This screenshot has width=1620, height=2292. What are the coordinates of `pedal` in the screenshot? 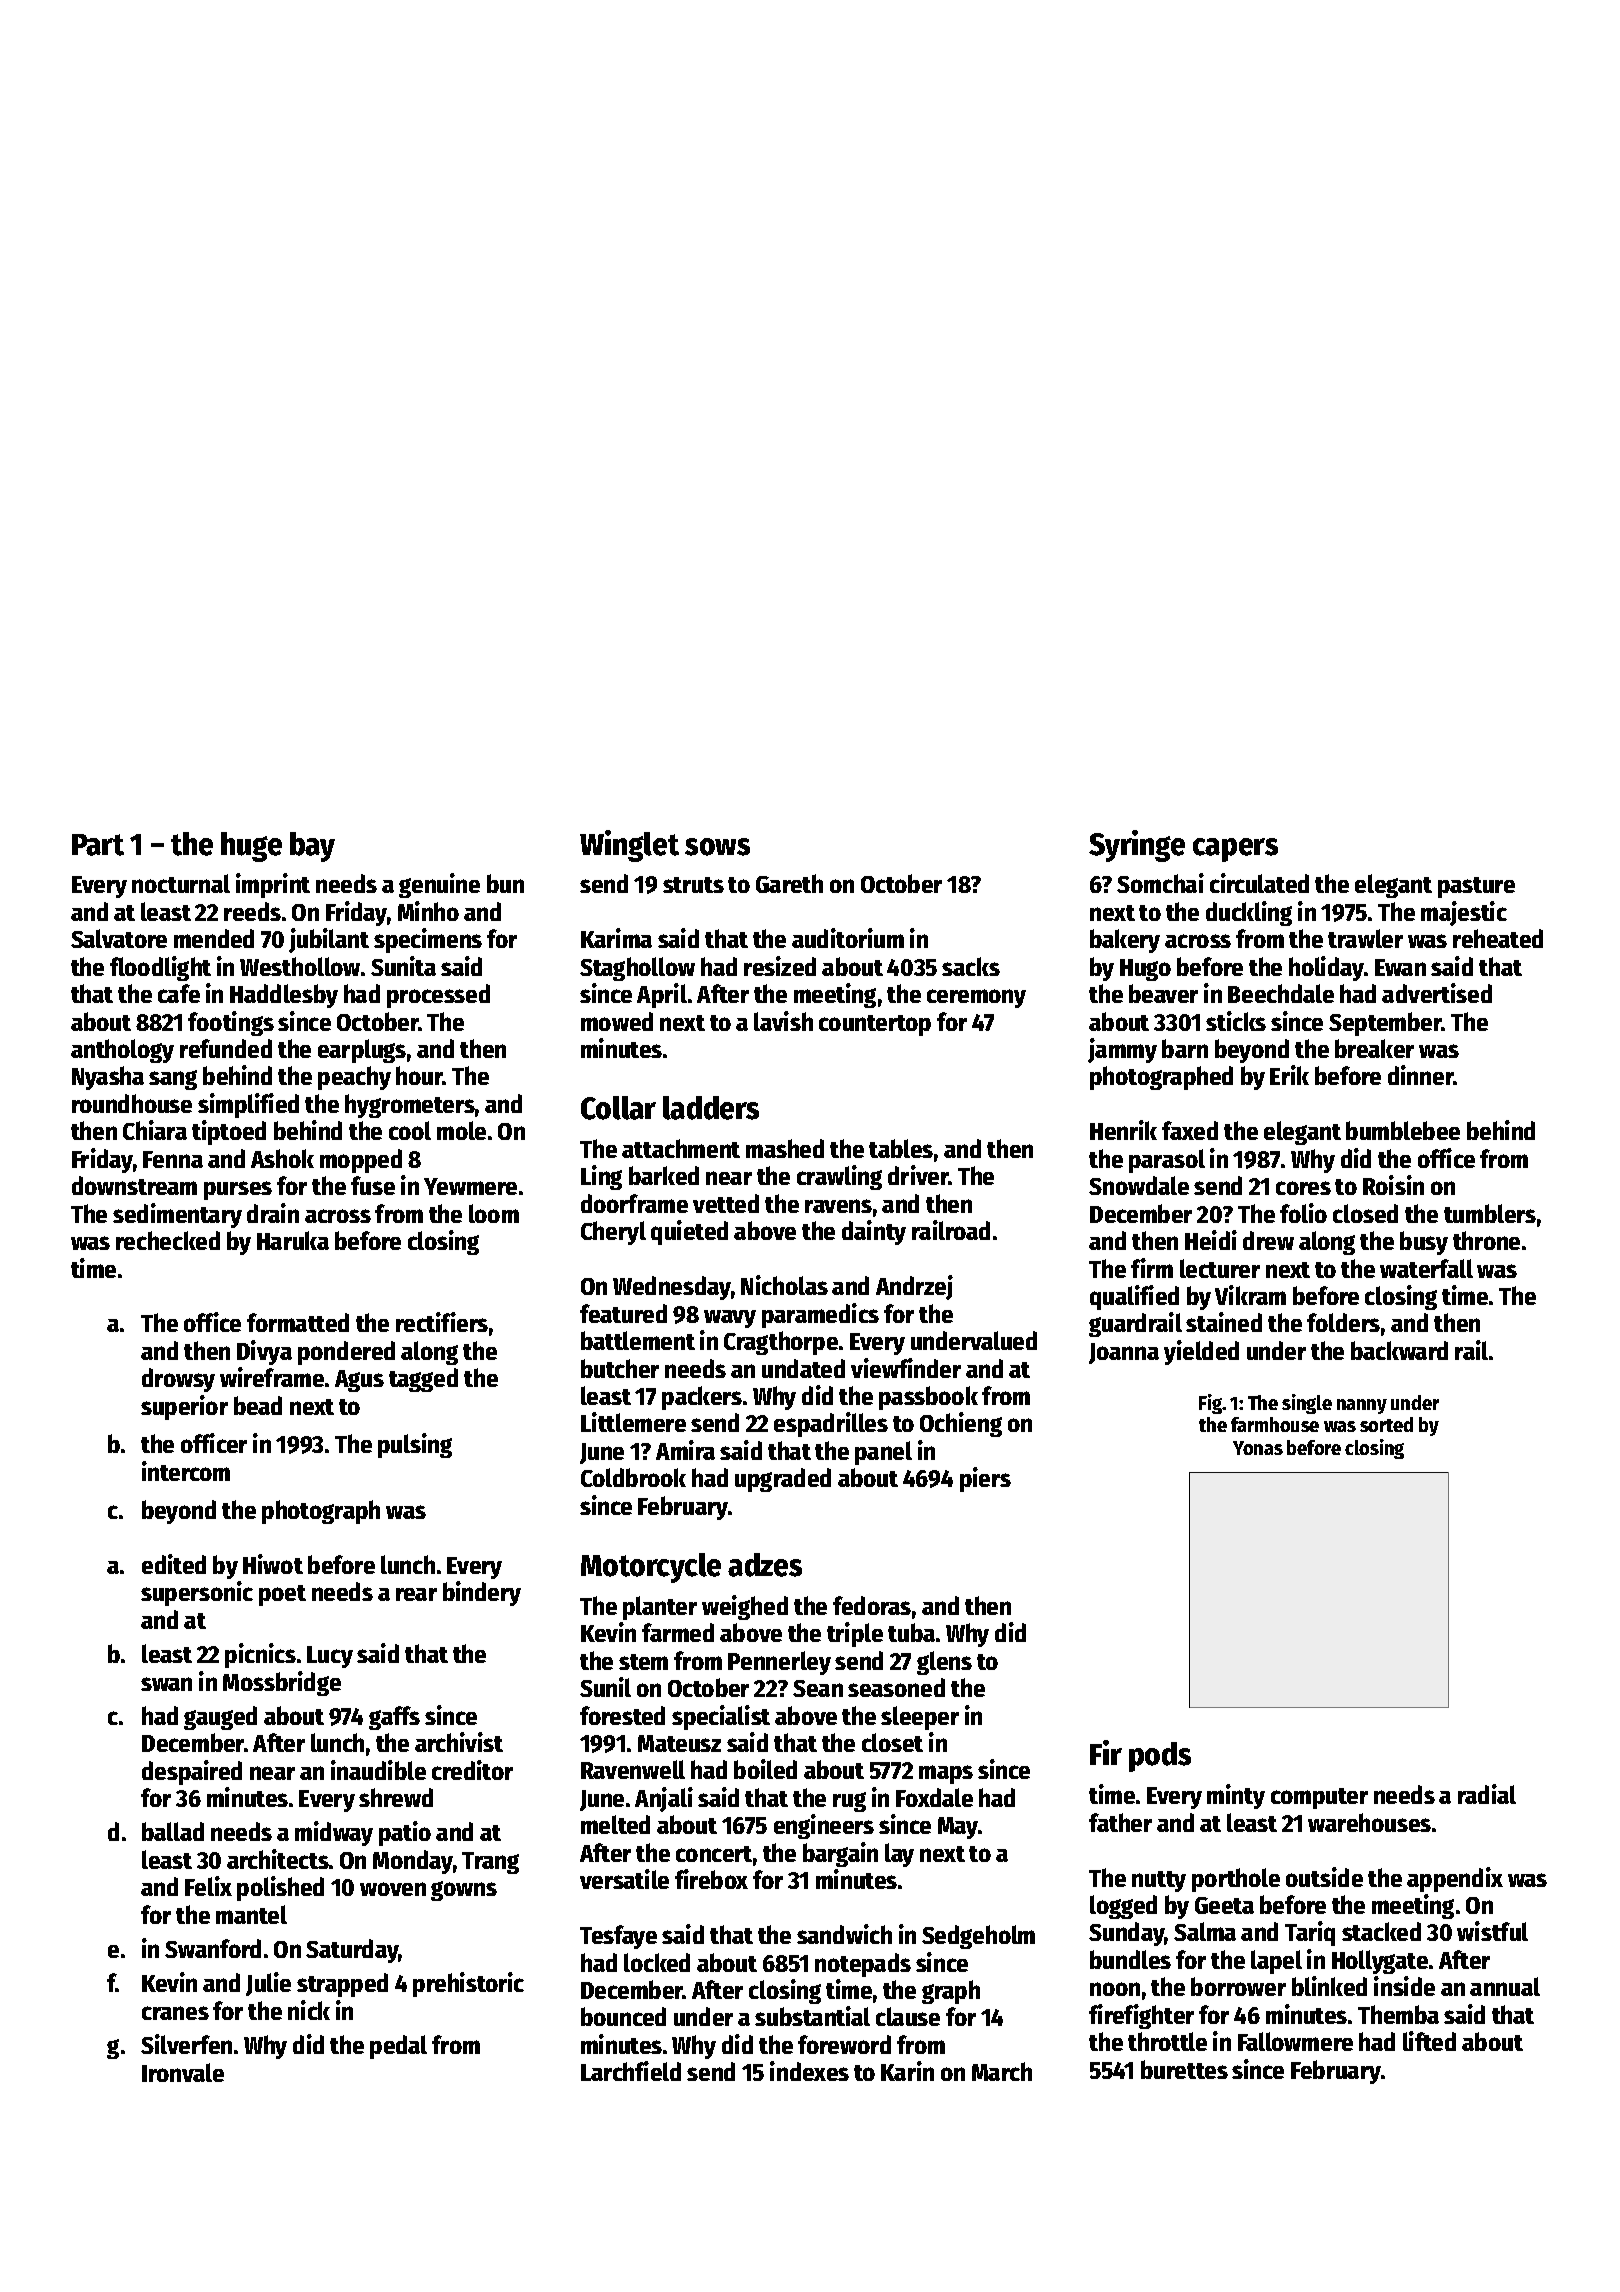 It's located at (398, 2047).
